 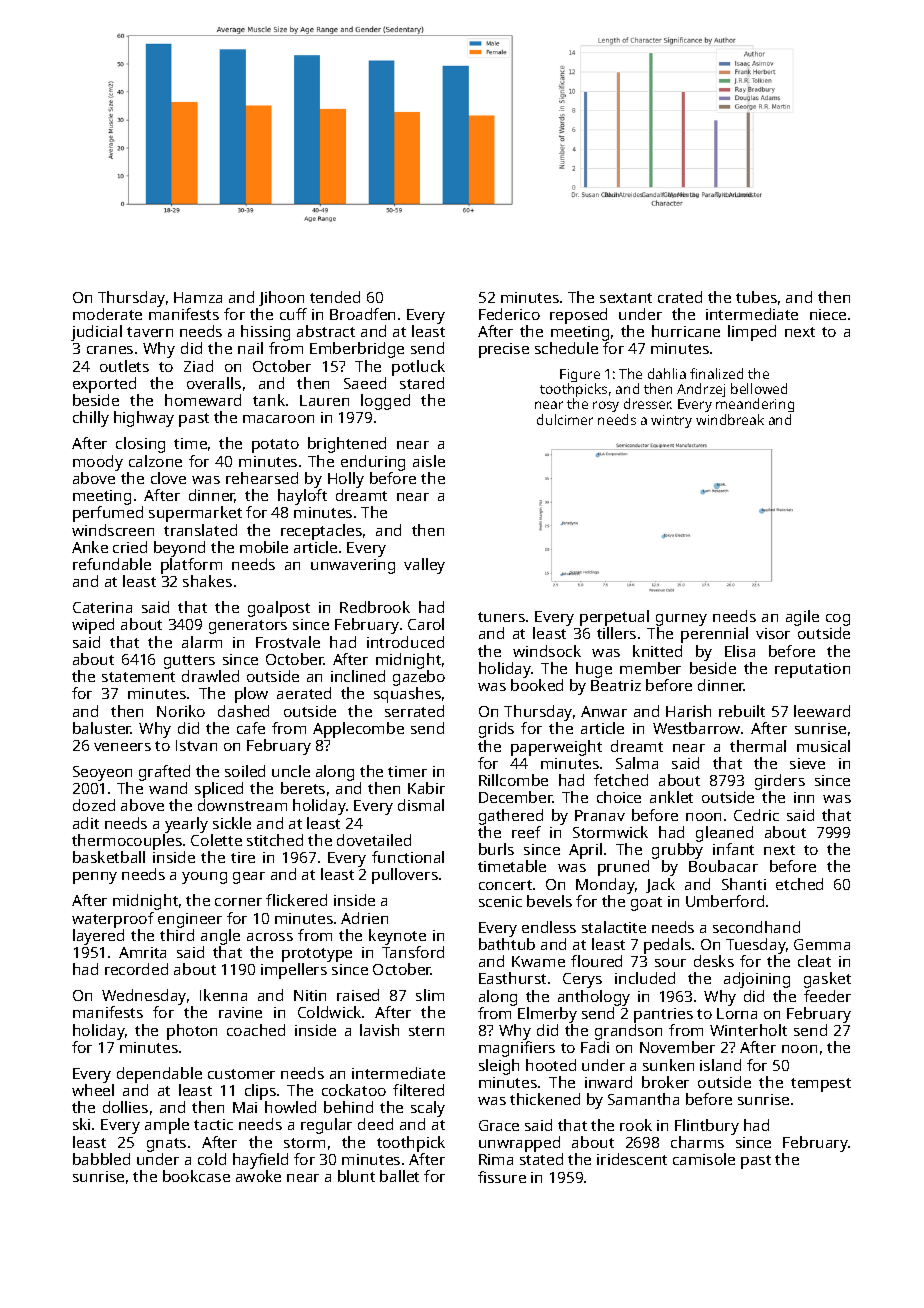 I want to click on Caterina, so click(x=102, y=607).
